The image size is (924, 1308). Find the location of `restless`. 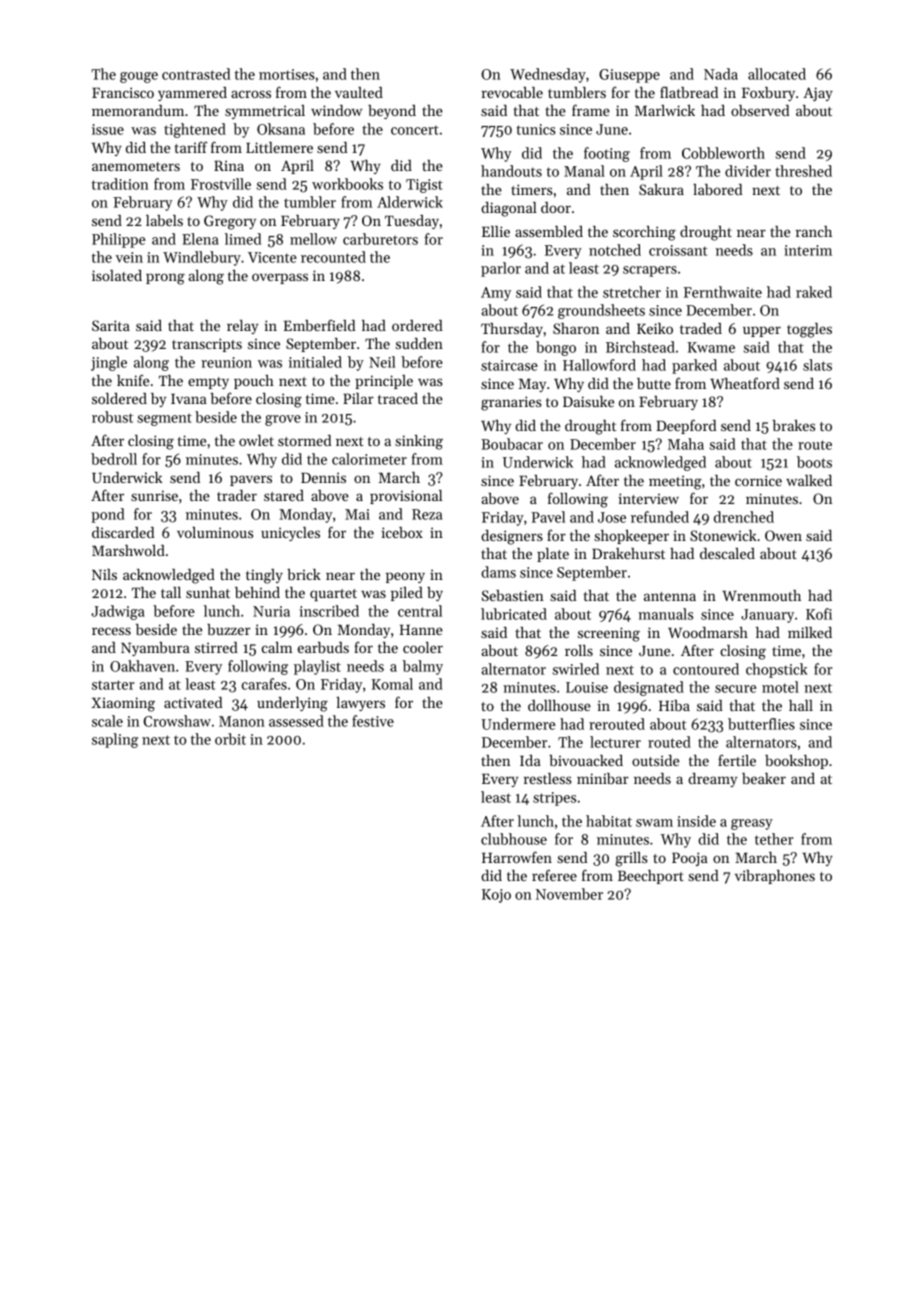

restless is located at coordinates (548, 778).
